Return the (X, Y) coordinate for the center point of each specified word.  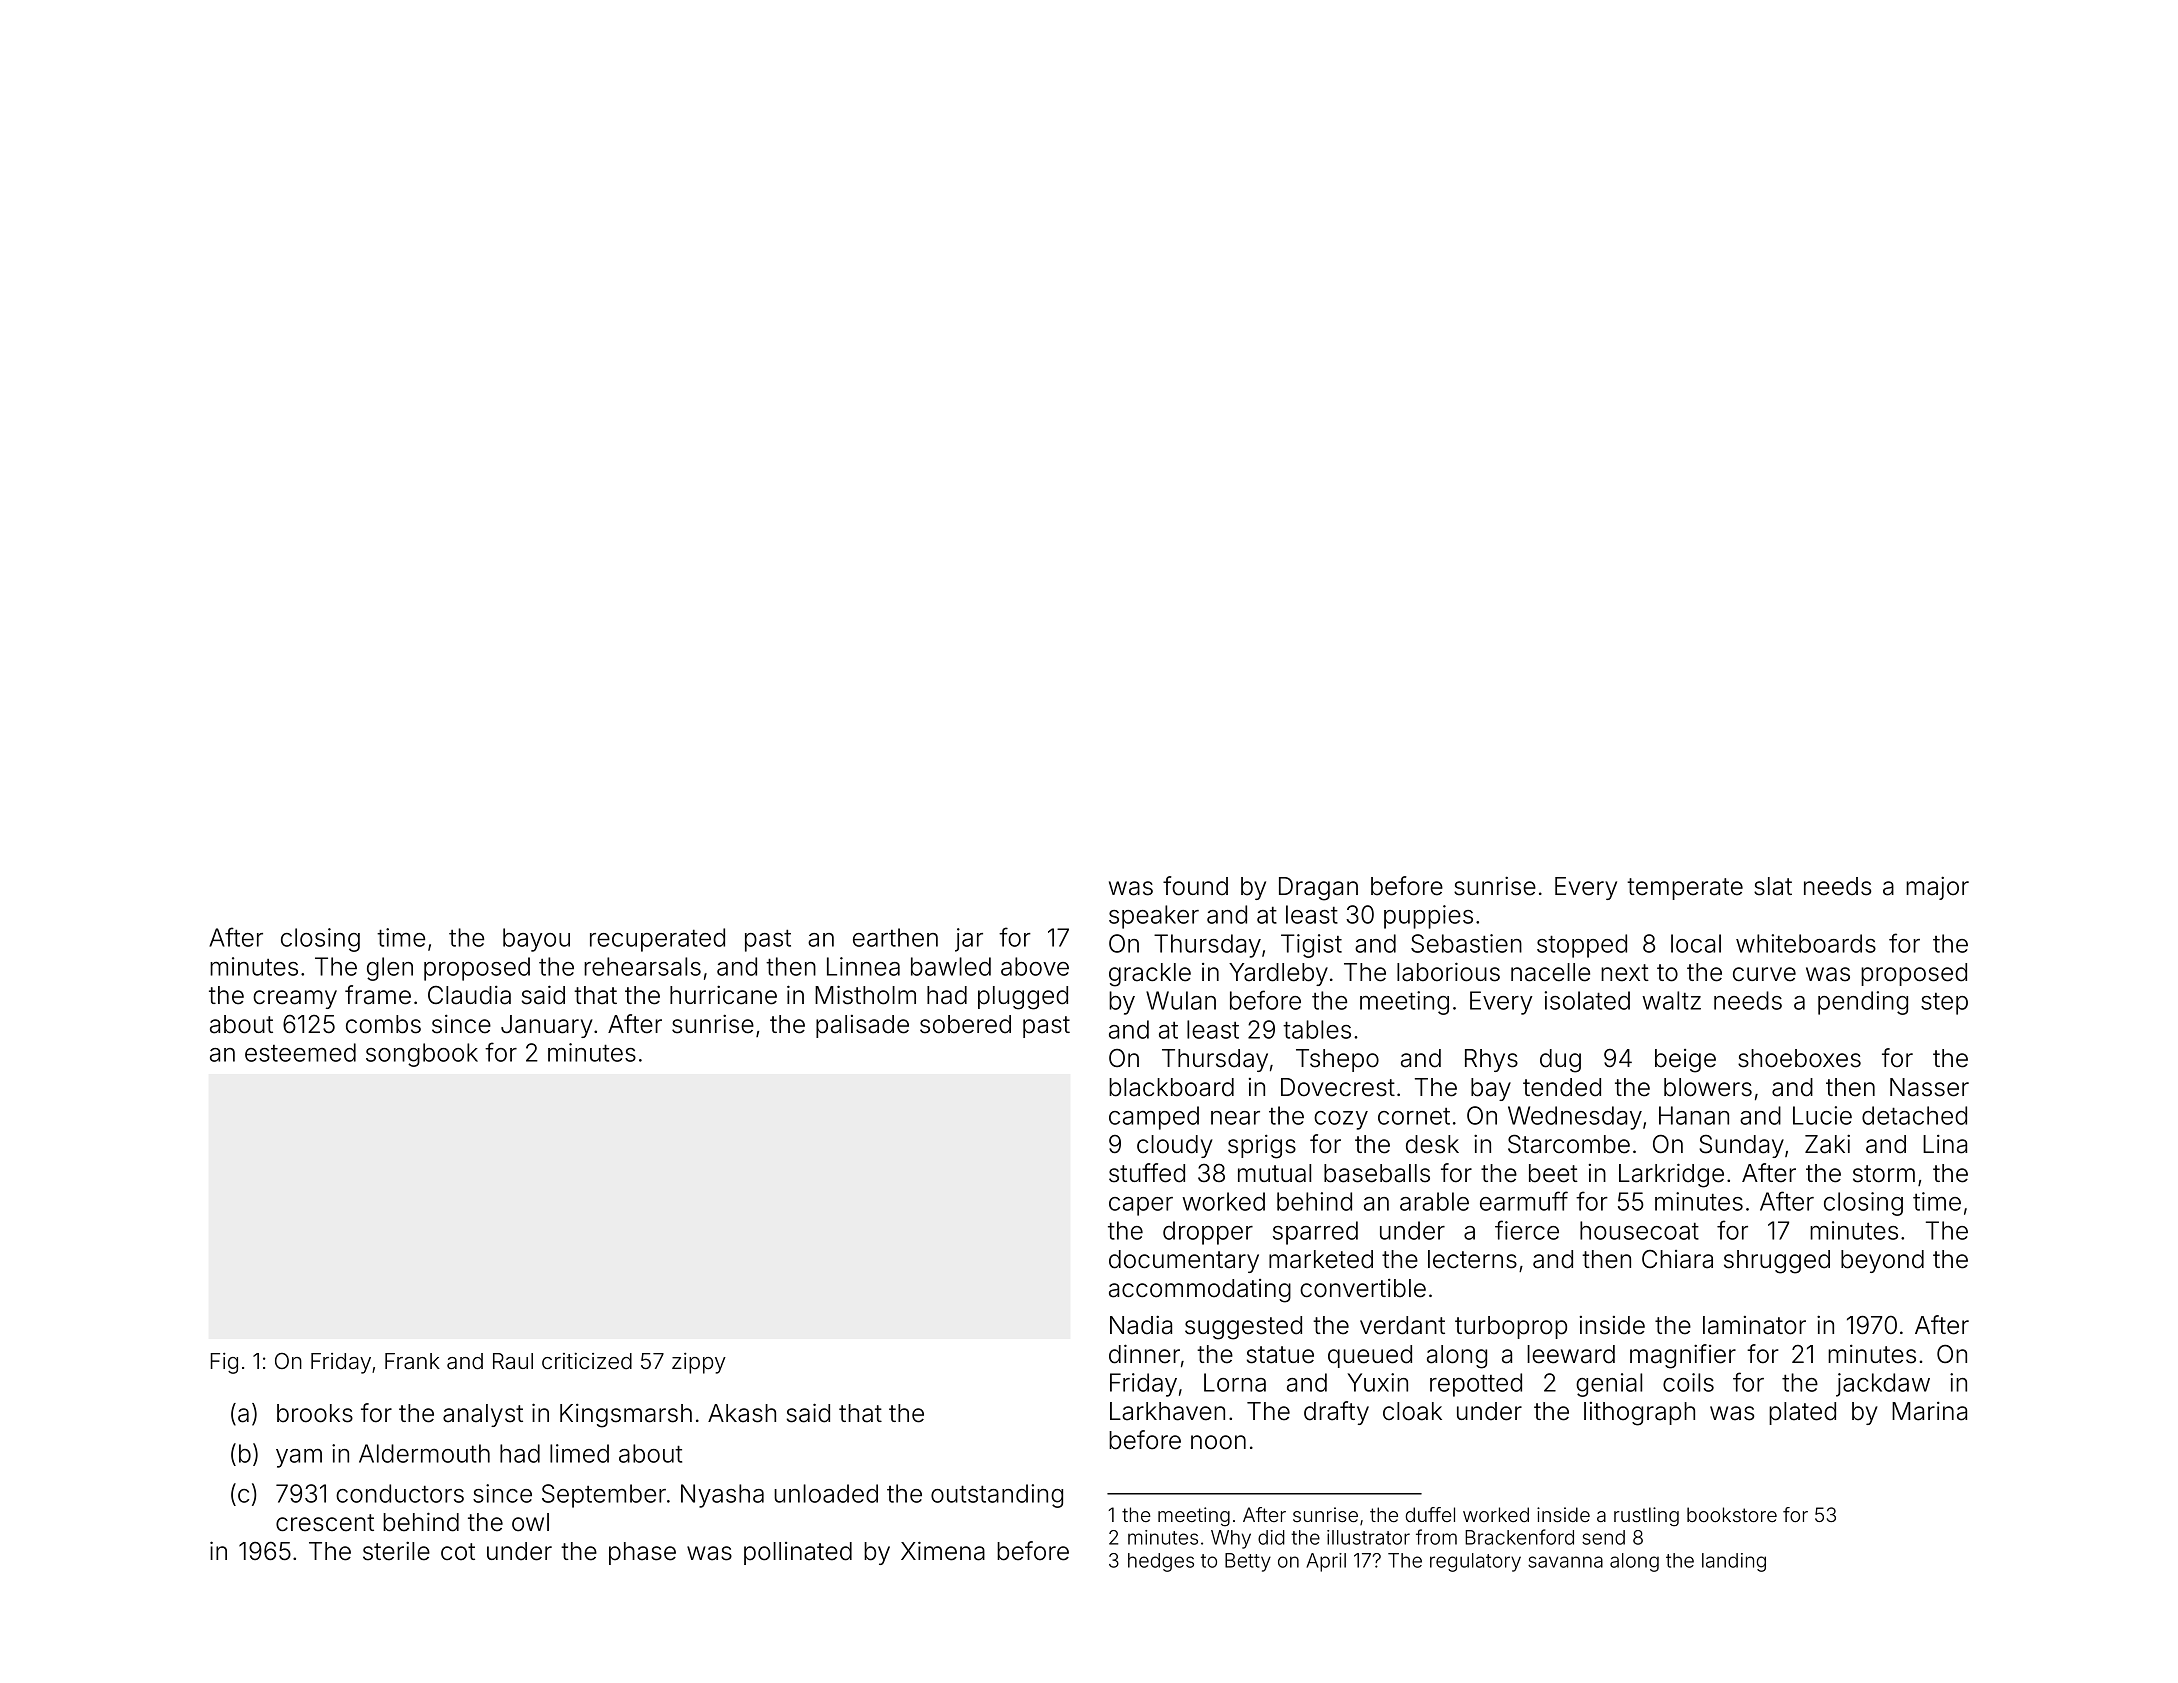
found (1195, 886)
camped (1154, 1118)
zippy (699, 1363)
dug (1560, 1061)
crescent (325, 1523)
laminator (1754, 1325)
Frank (412, 1361)
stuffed (1147, 1173)
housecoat (1639, 1230)
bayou (536, 940)
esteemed (300, 1052)
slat (1773, 886)
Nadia (1141, 1325)
